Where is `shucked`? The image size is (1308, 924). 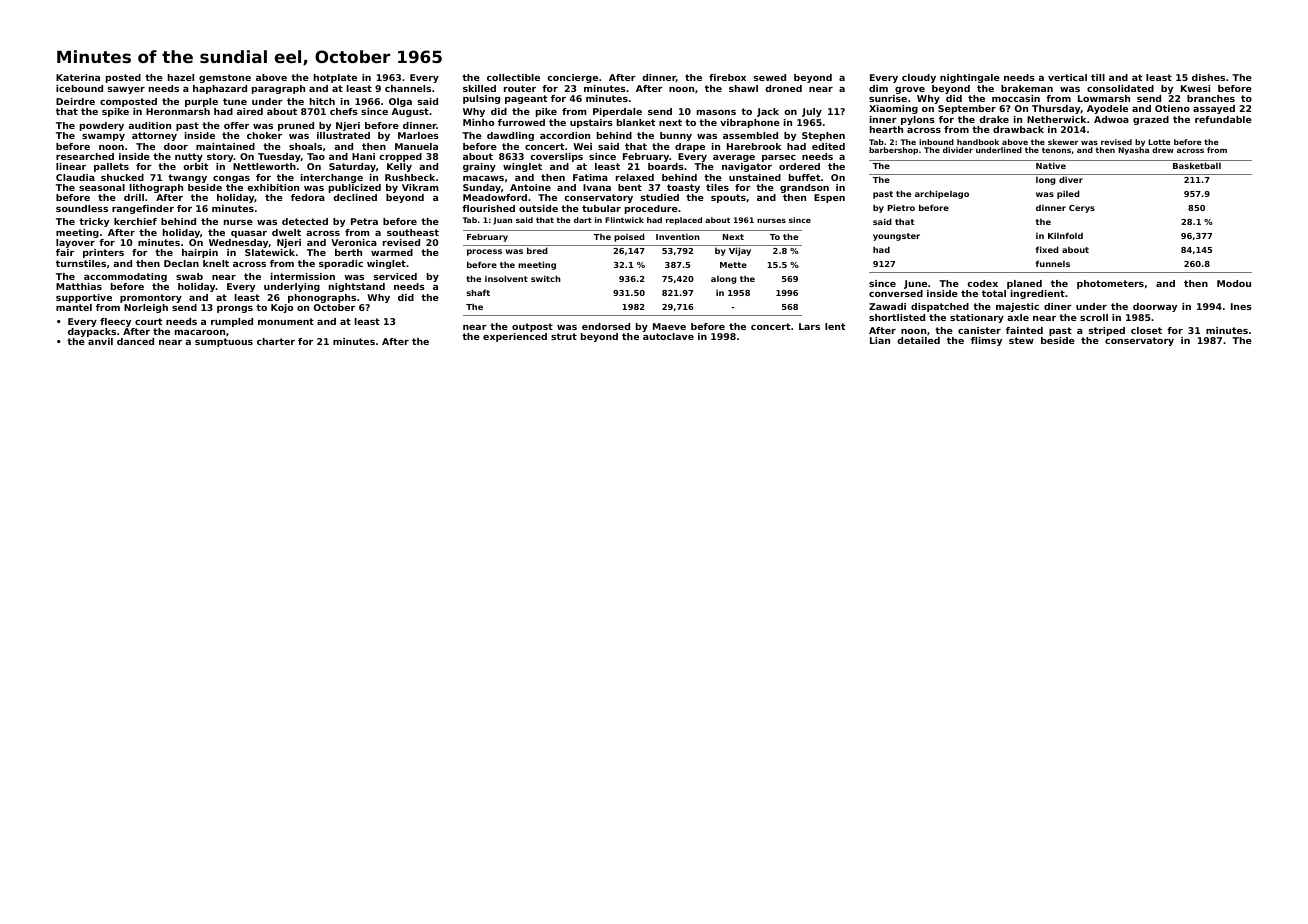
shucked is located at coordinates (122, 177).
